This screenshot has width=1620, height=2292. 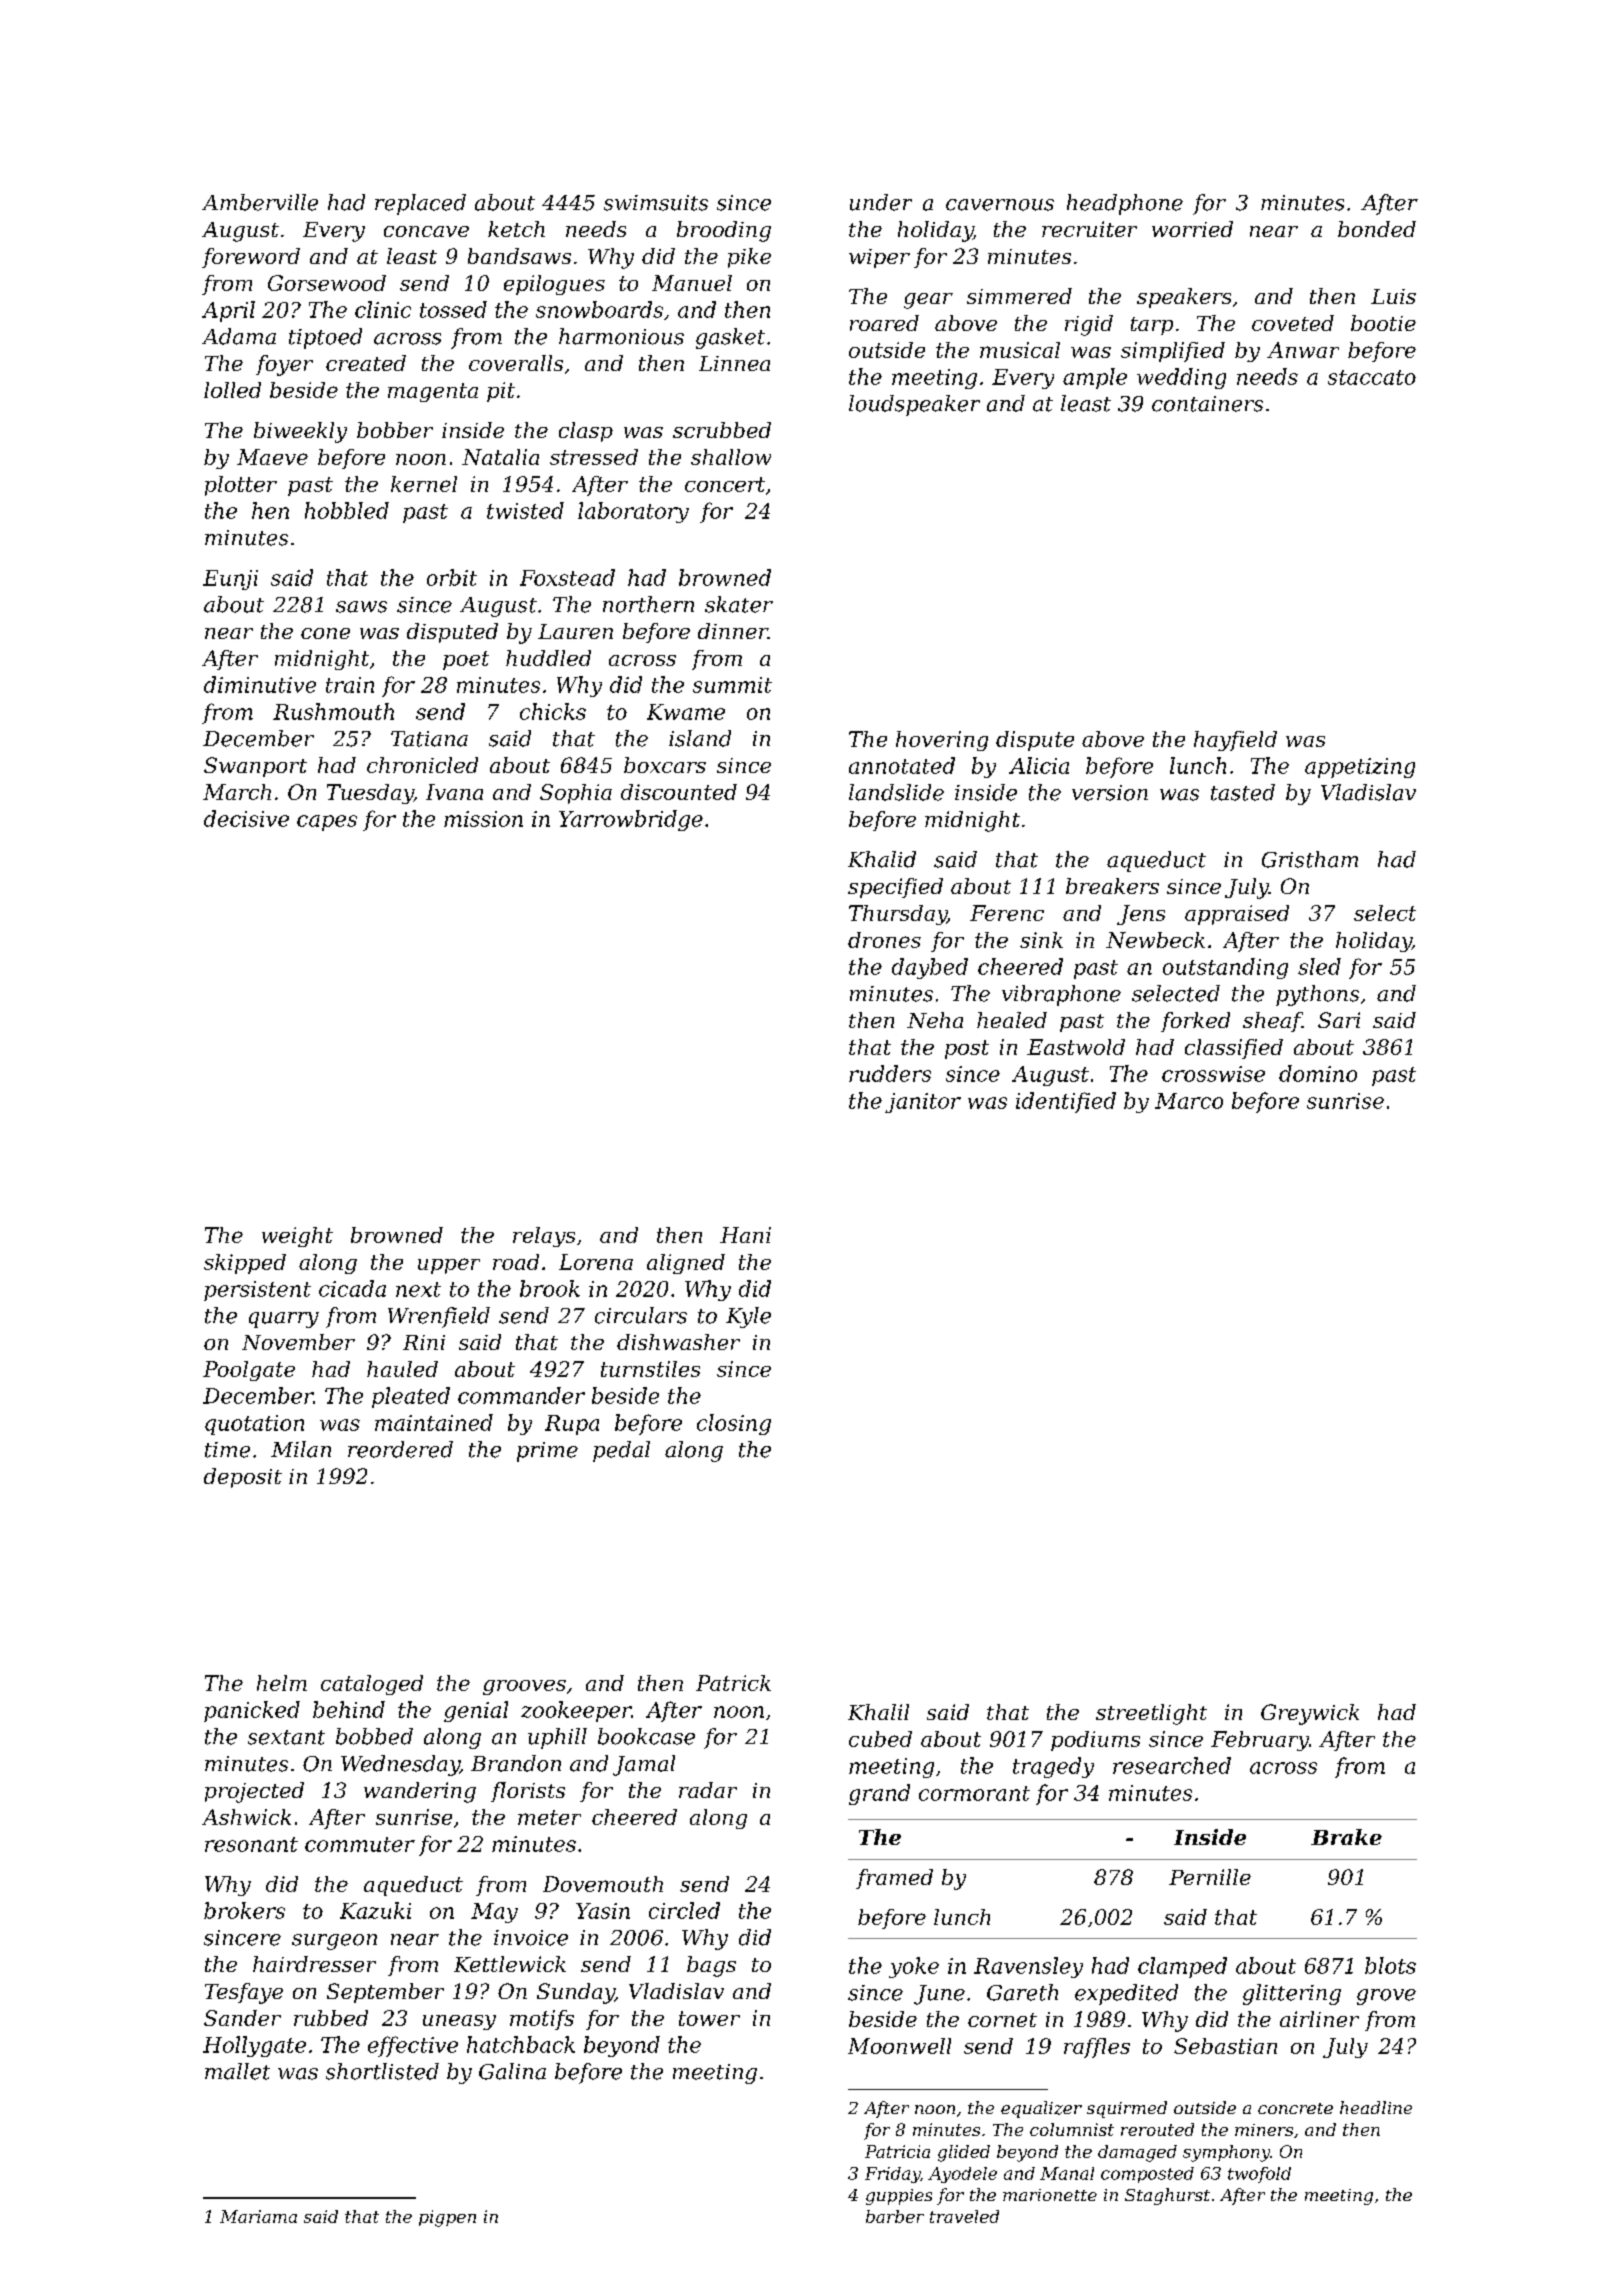 I want to click on concave, so click(x=426, y=231).
